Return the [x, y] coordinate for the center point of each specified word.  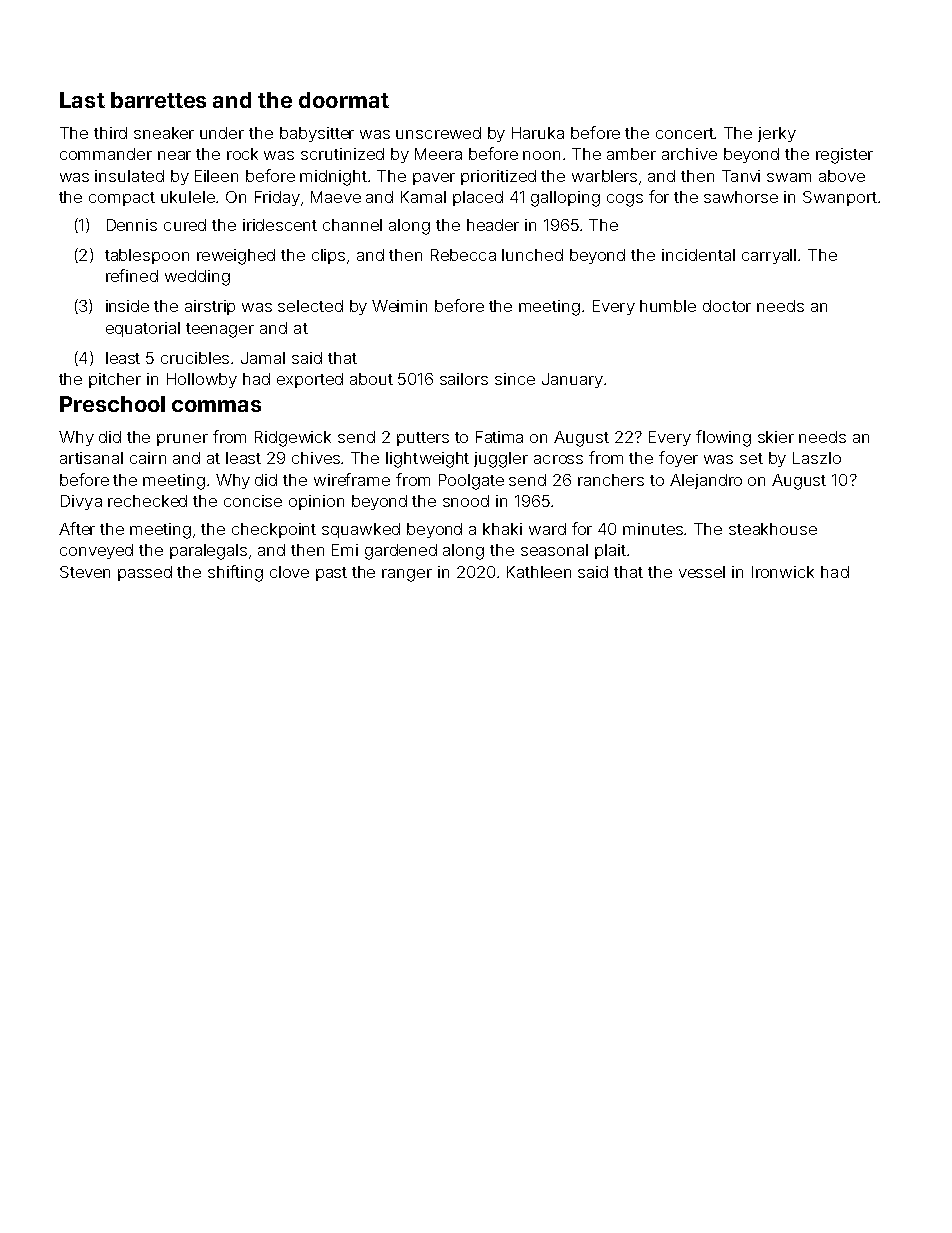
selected [310, 306]
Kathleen [539, 572]
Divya [81, 502]
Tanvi [741, 176]
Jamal [263, 358]
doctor [727, 306]
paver [434, 179]
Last [82, 100]
